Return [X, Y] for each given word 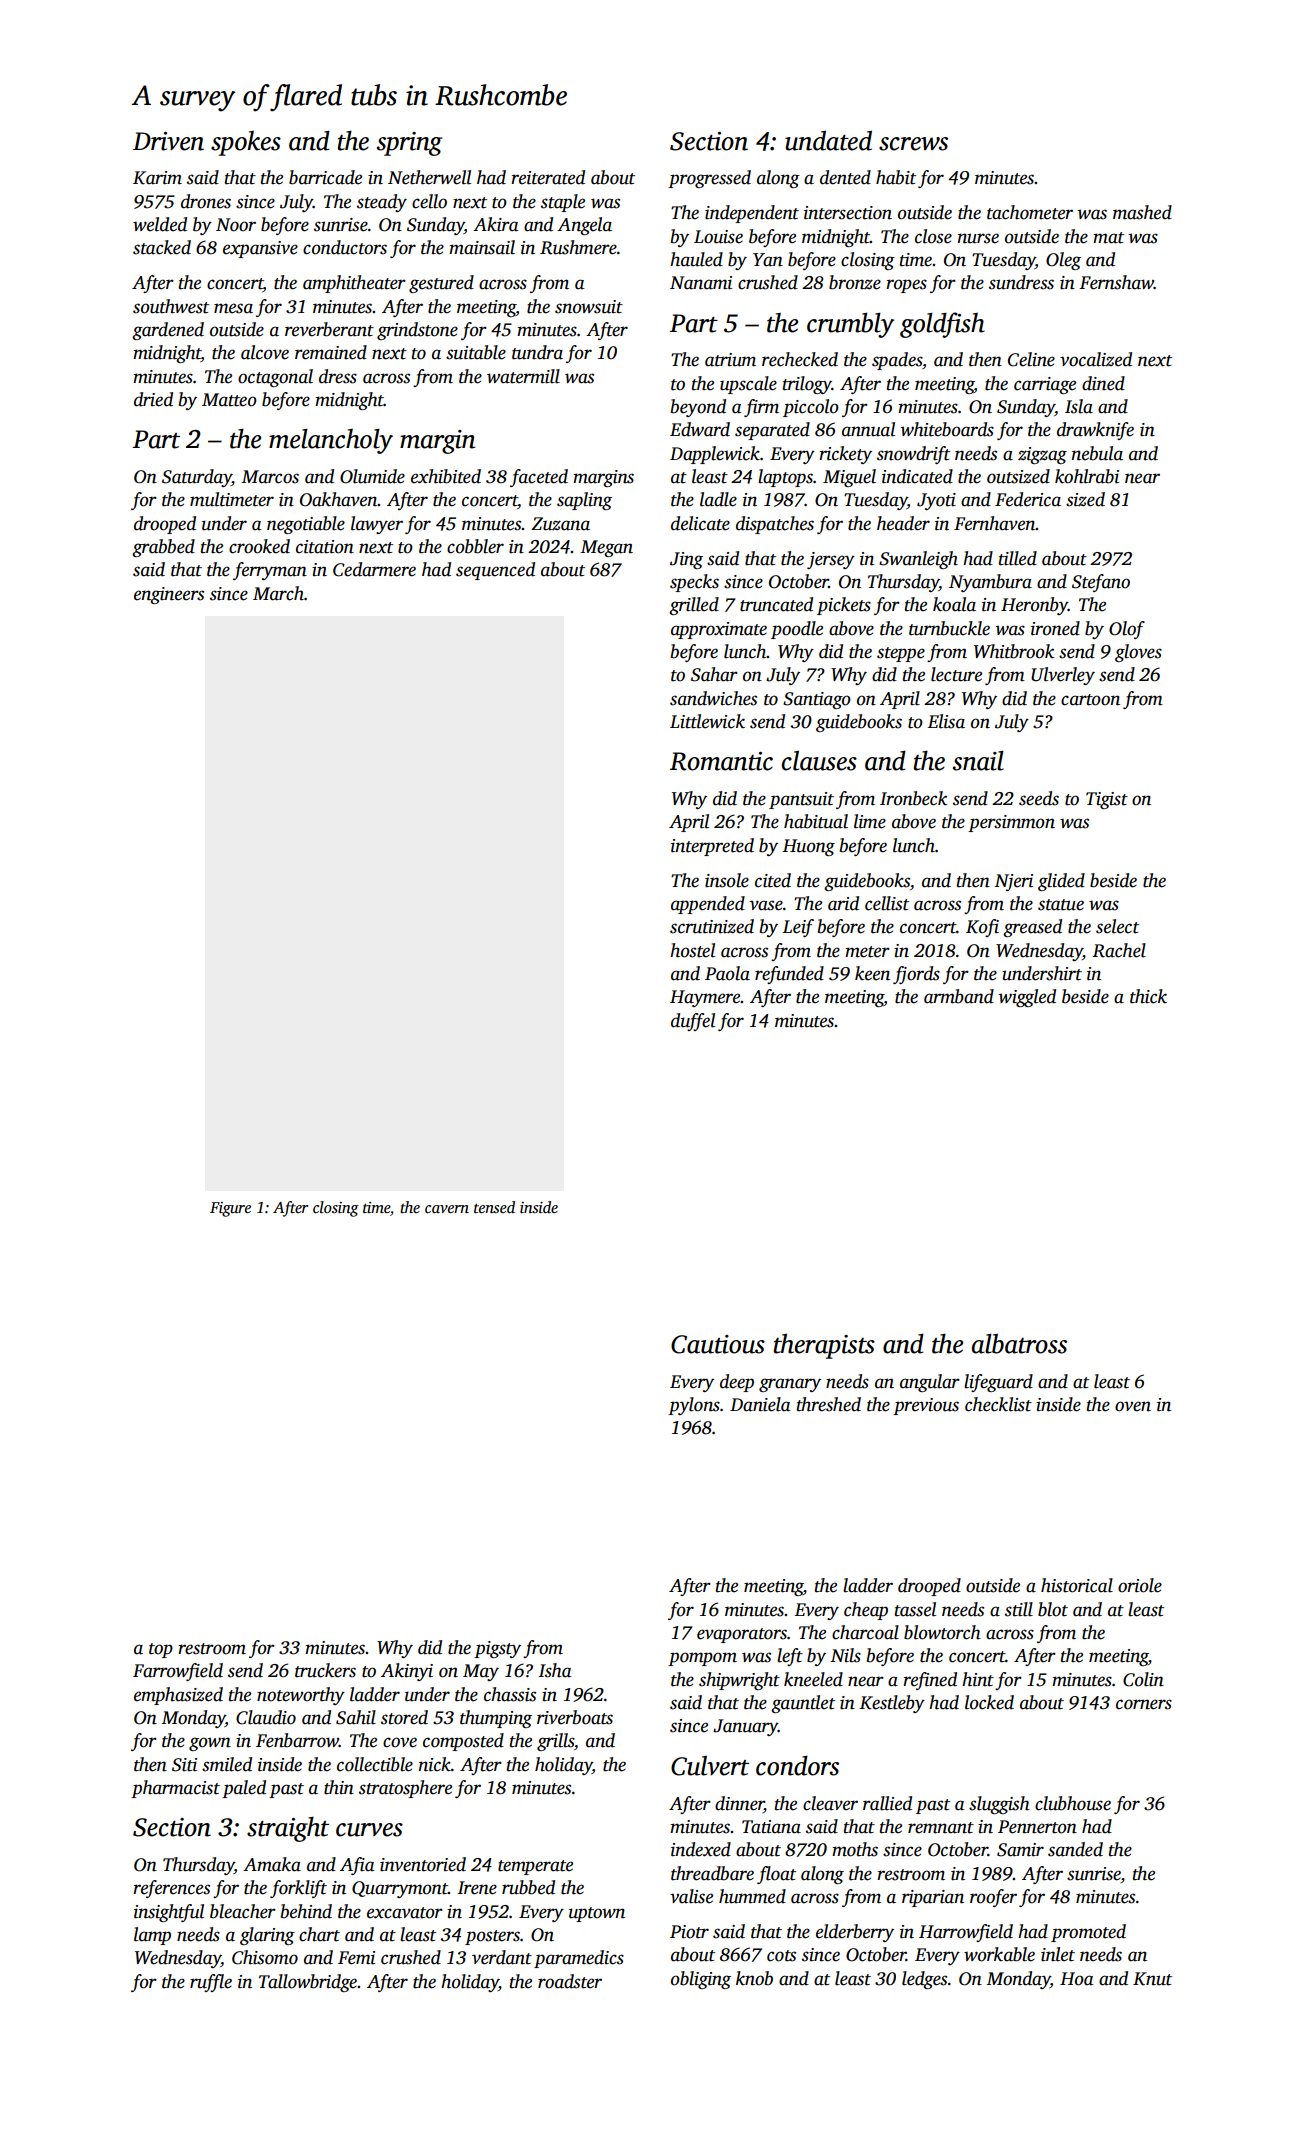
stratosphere [405, 1789]
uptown [597, 1914]
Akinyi [407, 1672]
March [278, 593]
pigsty [497, 1649]
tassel [915, 1609]
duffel [693, 1022]
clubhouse [1073, 1803]
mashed [1142, 212]
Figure [230, 1209]
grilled [694, 606]
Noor [236, 225]
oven [1133, 1406]
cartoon [1090, 700]
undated [828, 141]
